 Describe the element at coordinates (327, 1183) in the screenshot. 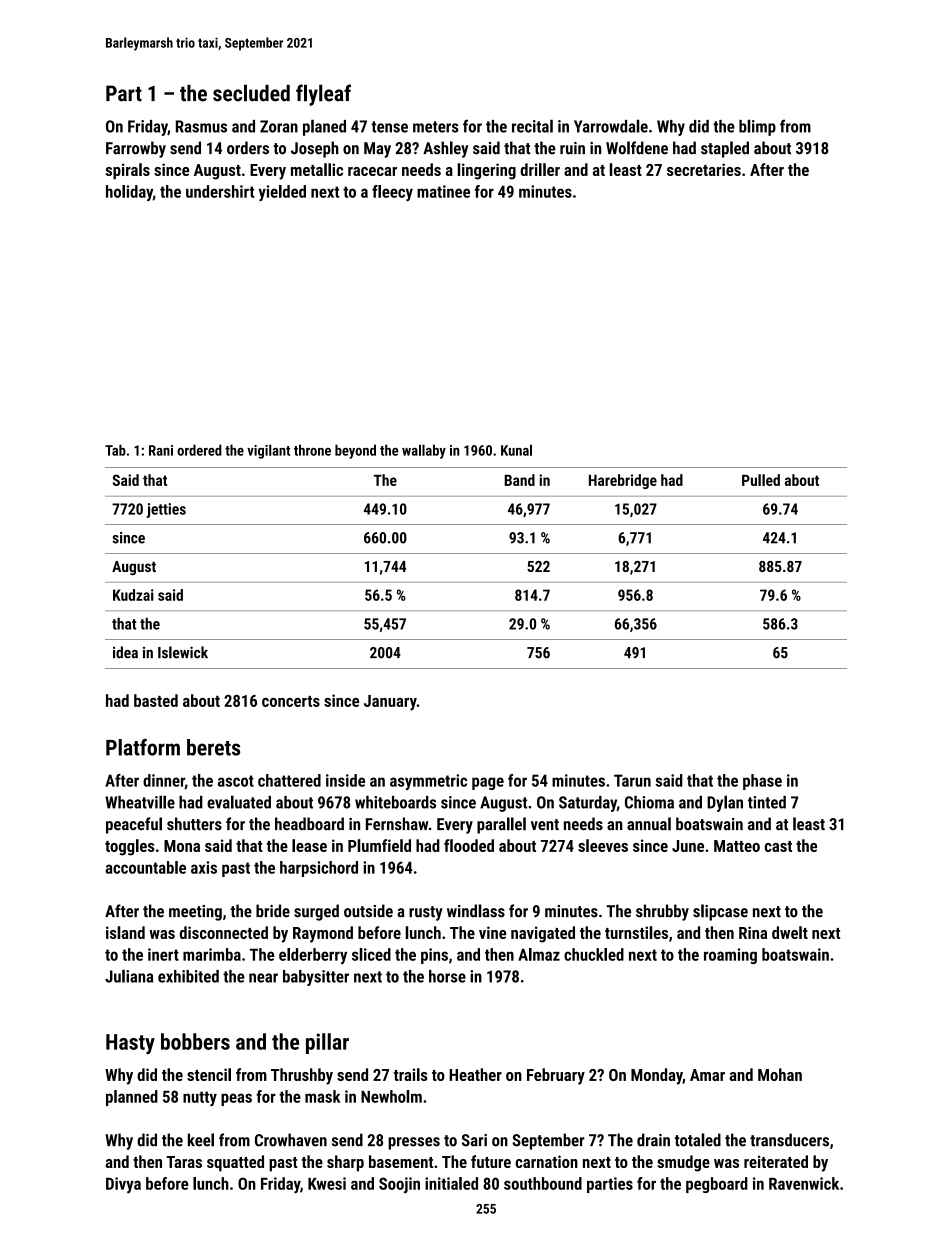

I see `Kwesi` at that location.
